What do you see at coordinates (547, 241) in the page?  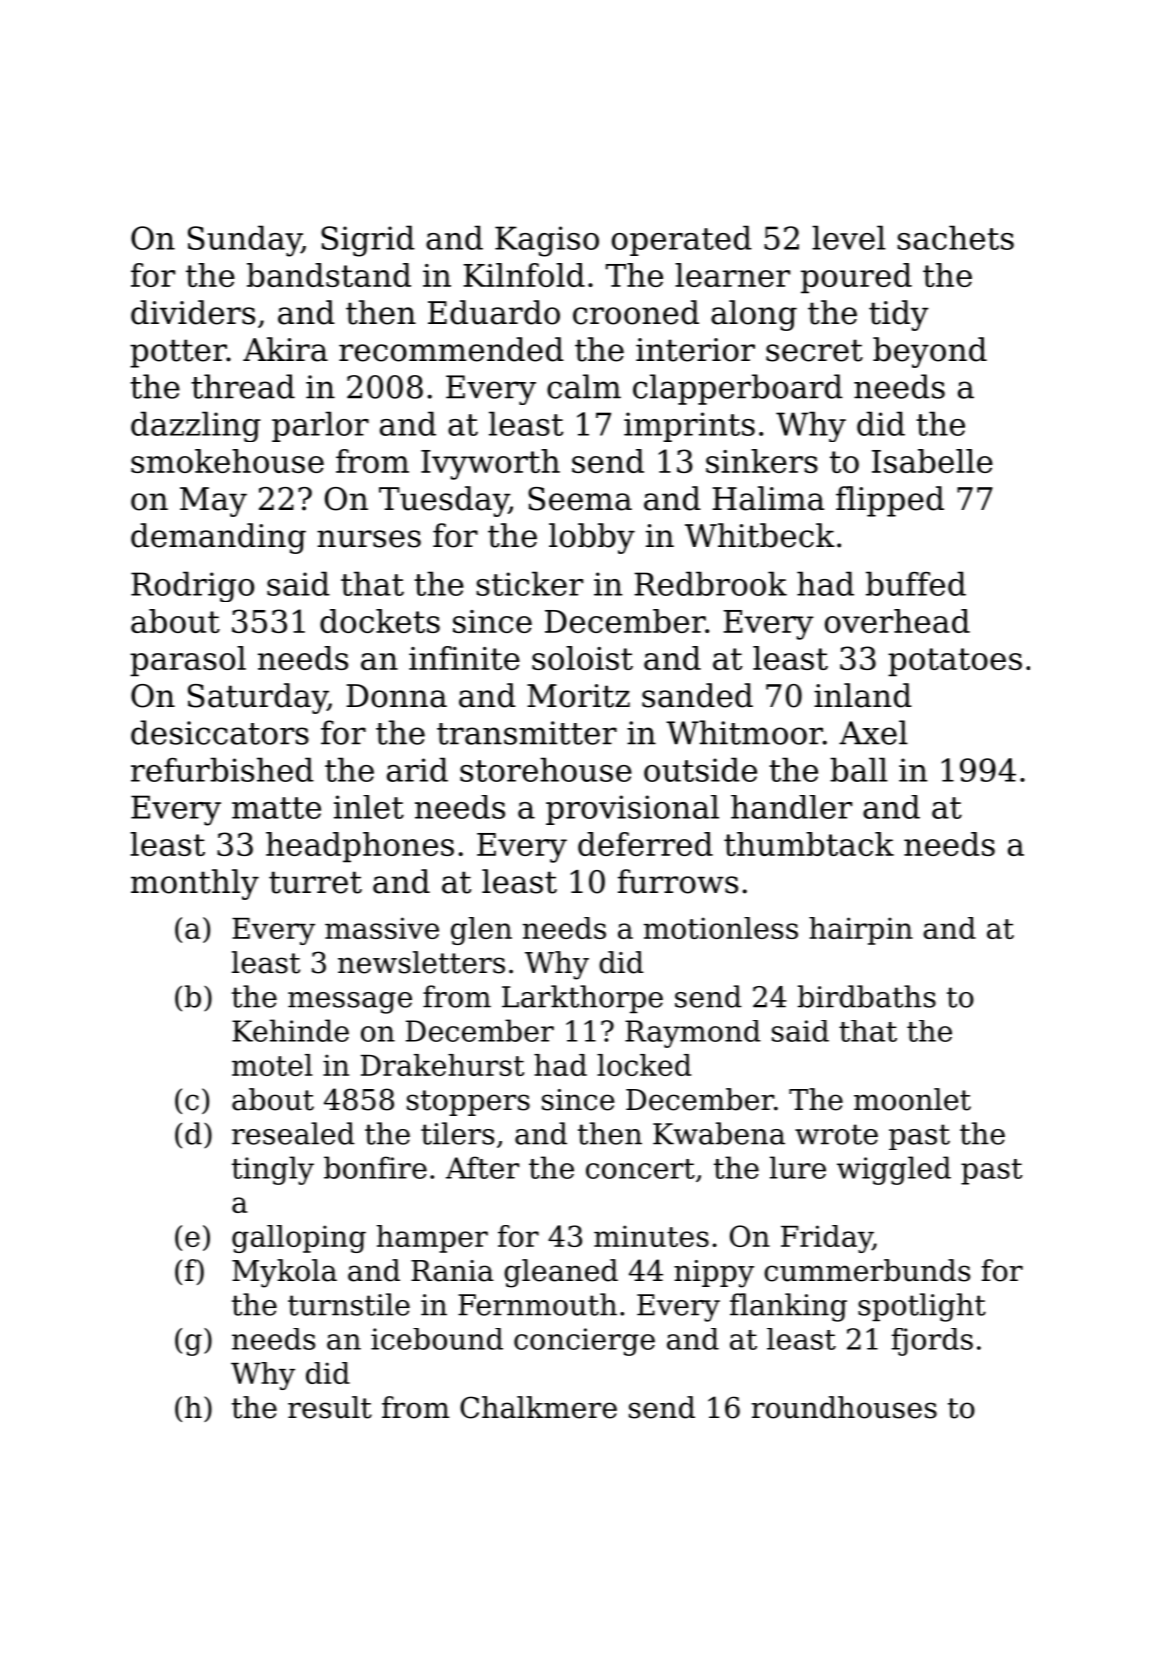 I see `Kagiso` at bounding box center [547, 241].
